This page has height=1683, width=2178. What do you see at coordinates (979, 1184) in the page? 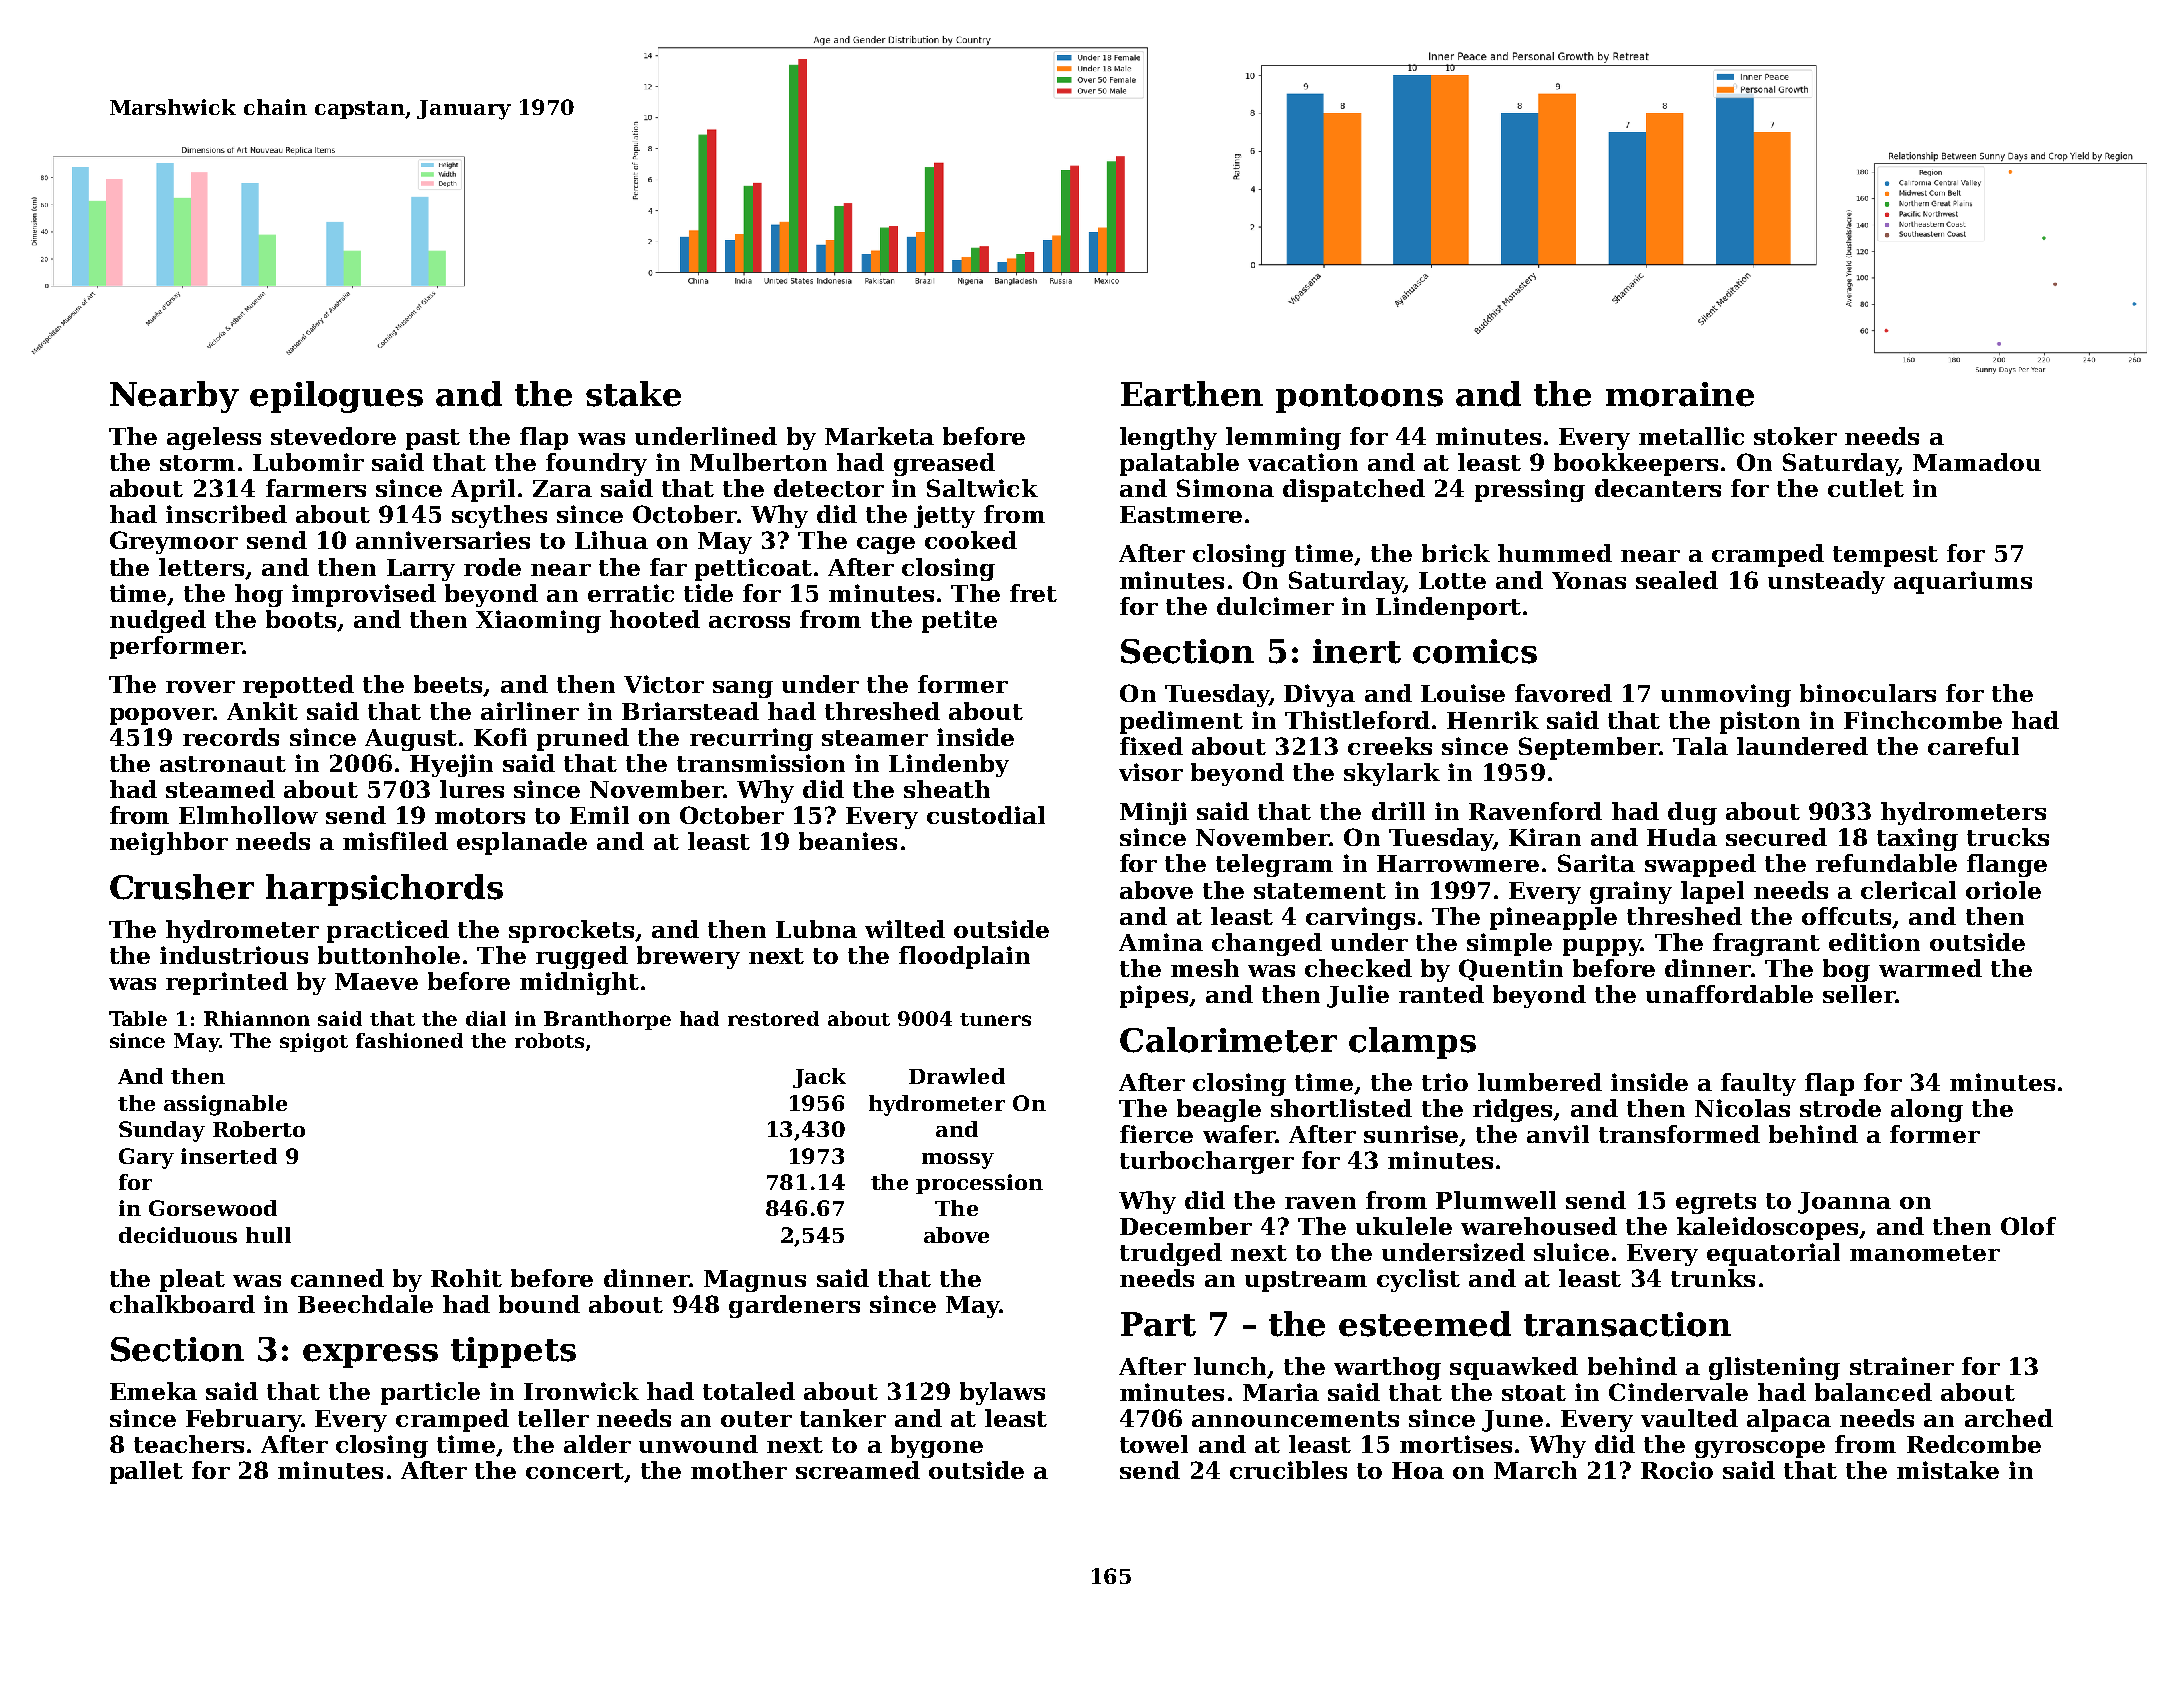
I see `procession` at bounding box center [979, 1184].
